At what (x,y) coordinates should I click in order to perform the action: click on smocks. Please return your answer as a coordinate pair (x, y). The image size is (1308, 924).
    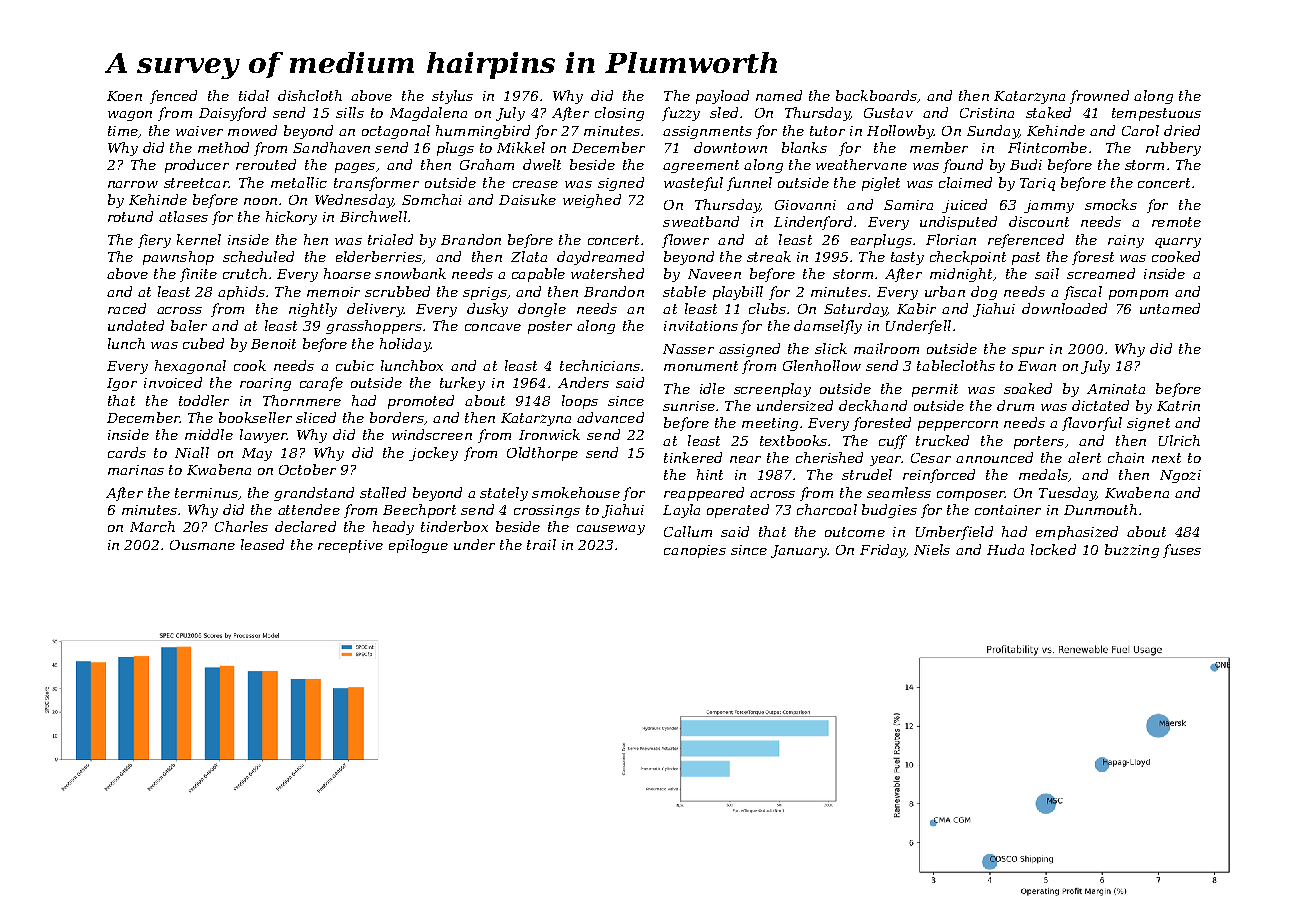
    Looking at the image, I should click on (1111, 204).
